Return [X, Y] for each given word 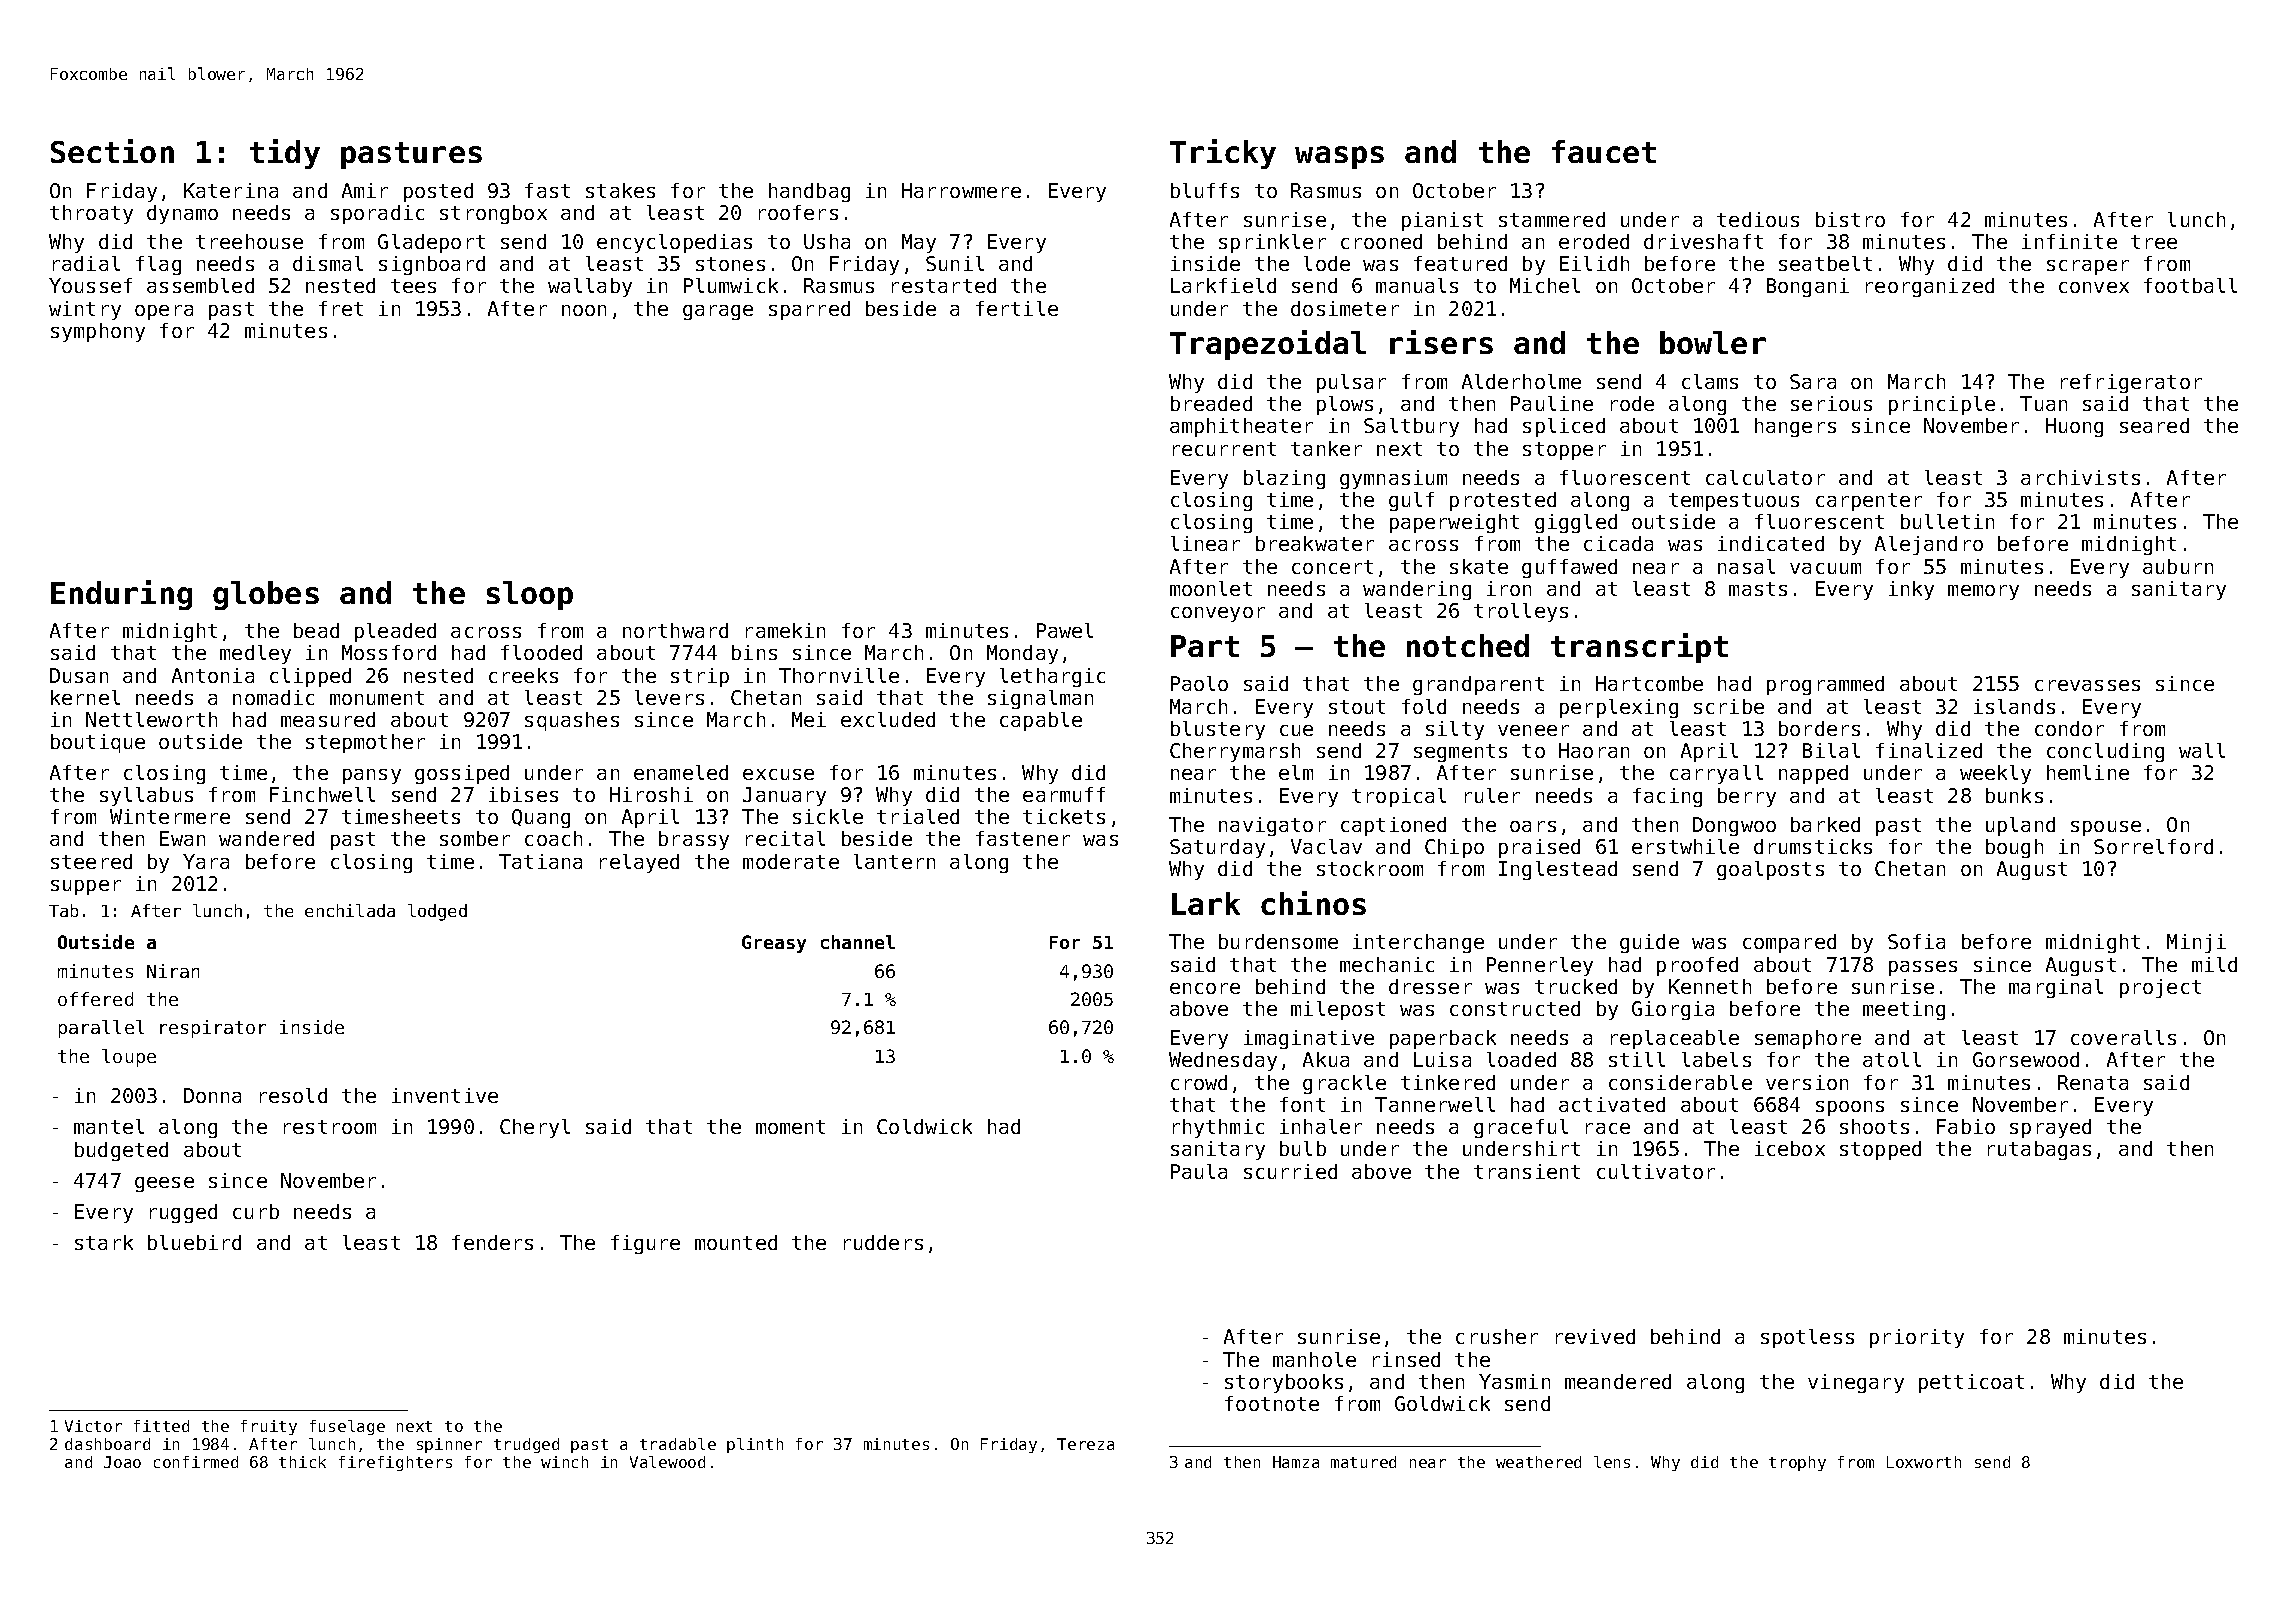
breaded [1211, 403]
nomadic [273, 697]
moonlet [1211, 588]
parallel [101, 1029]
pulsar [1351, 383]
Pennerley [1540, 966]
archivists [2080, 477]
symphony [98, 332]
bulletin [1947, 521]
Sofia [1916, 941]
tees [413, 286]
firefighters [395, 1463]
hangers [1795, 427]
